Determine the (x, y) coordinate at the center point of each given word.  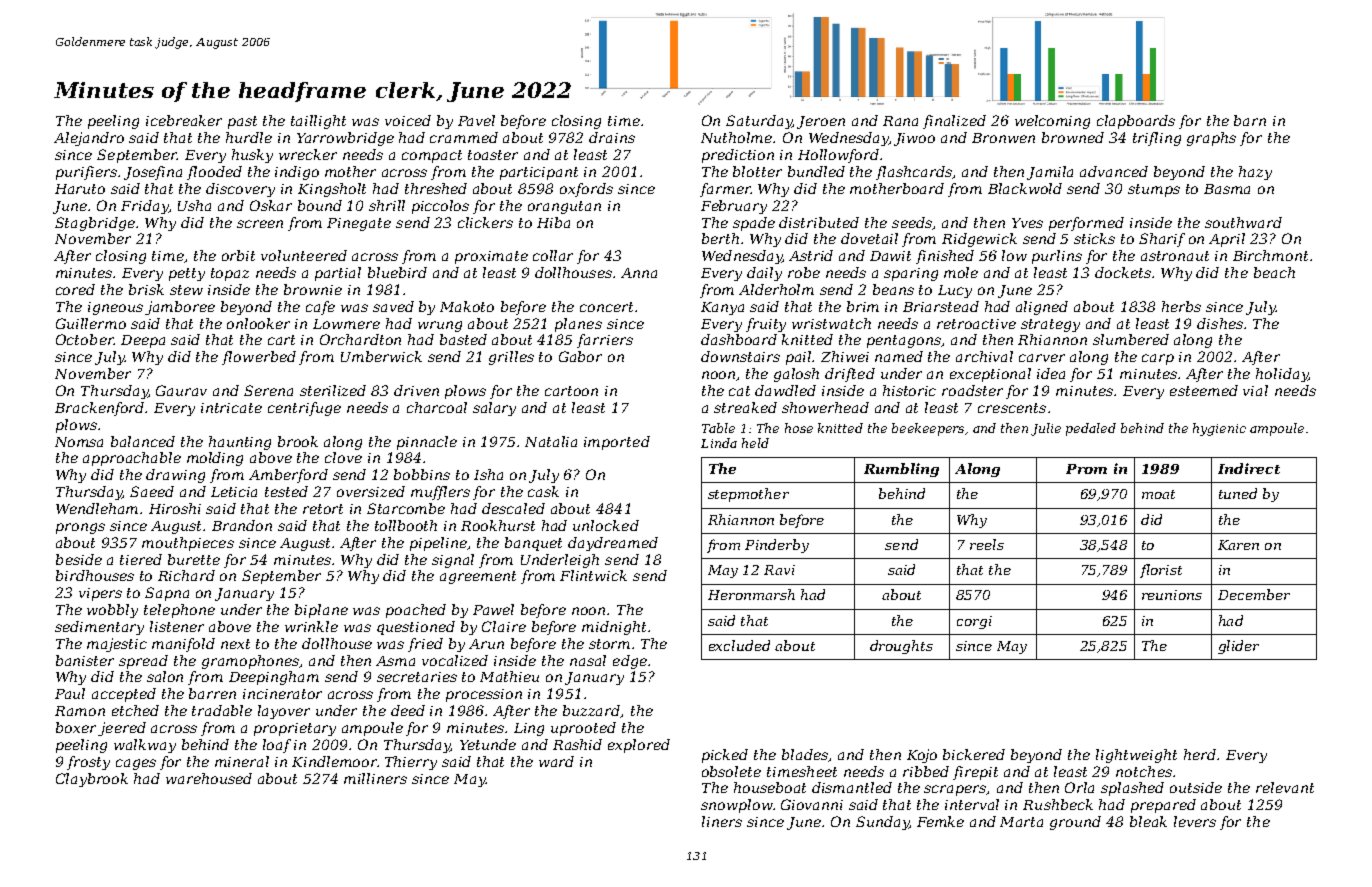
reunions (1172, 595)
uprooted (583, 729)
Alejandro (89, 139)
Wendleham (97, 508)
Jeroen (821, 122)
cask (543, 491)
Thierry (411, 763)
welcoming (1052, 122)
